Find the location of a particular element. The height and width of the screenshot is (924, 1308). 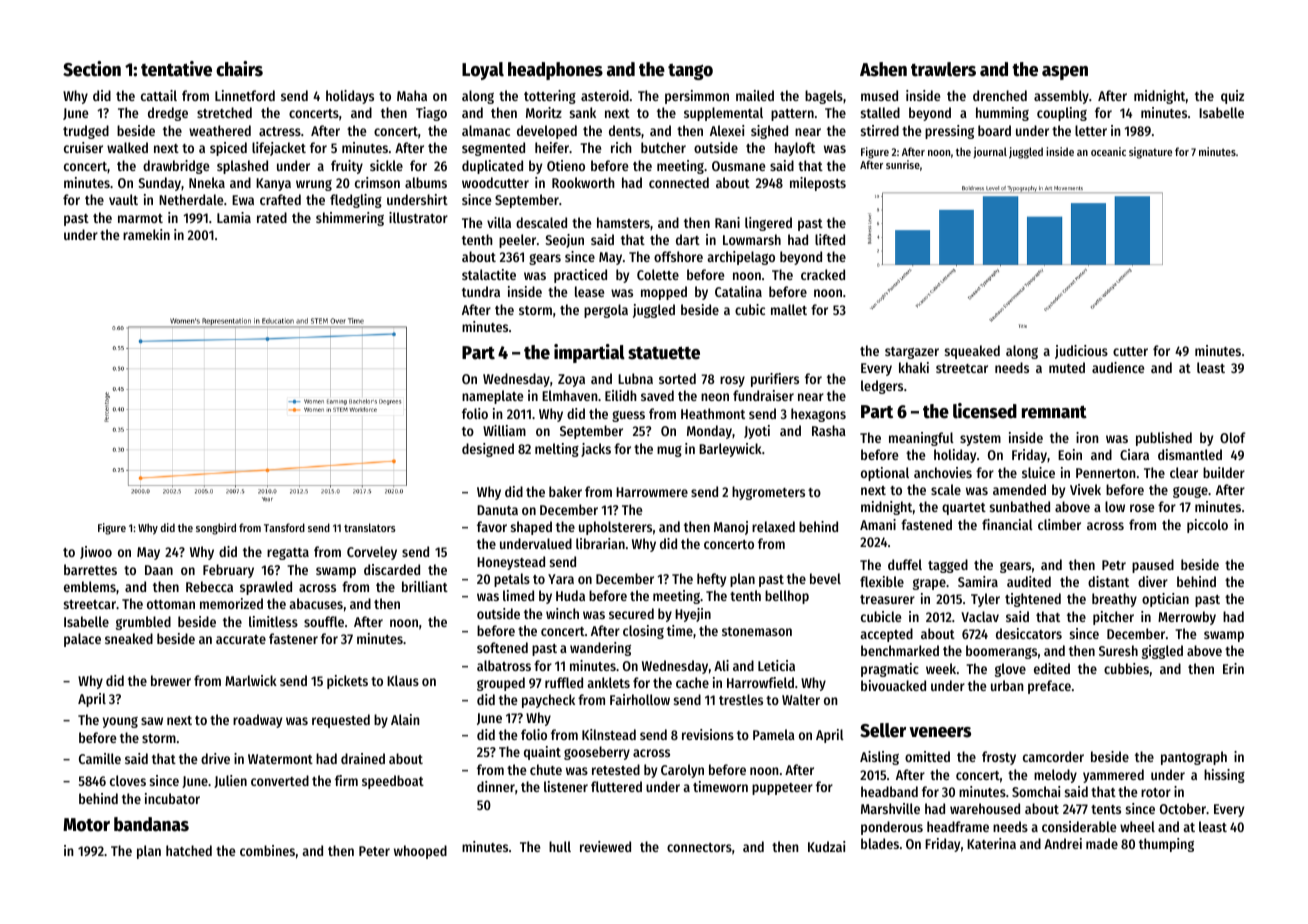

cloves is located at coordinates (128, 780).
